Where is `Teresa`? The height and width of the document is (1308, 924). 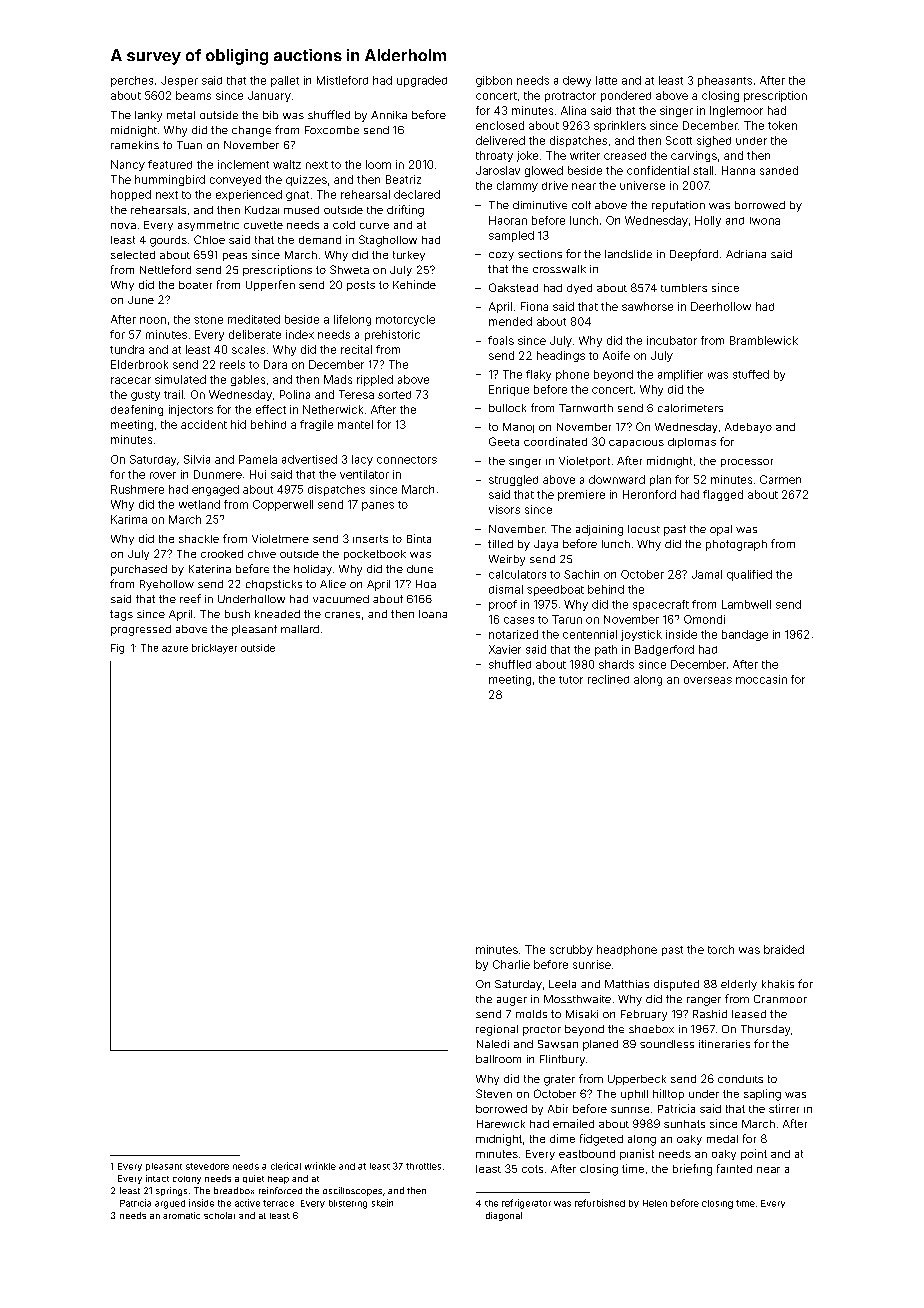
Teresa is located at coordinates (356, 394).
